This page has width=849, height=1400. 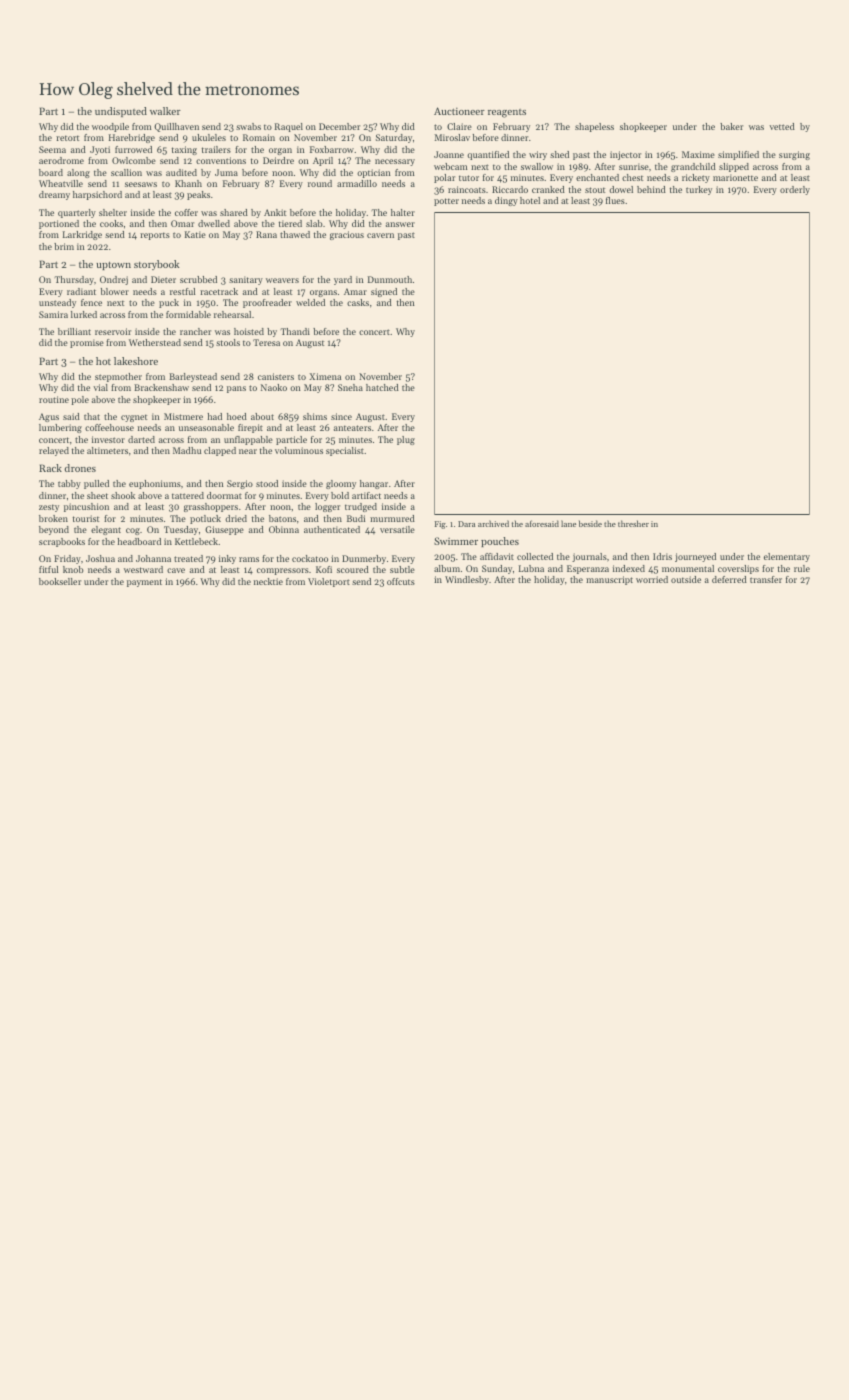 What do you see at coordinates (350, 387) in the page?
I see `Sneha` at bounding box center [350, 387].
